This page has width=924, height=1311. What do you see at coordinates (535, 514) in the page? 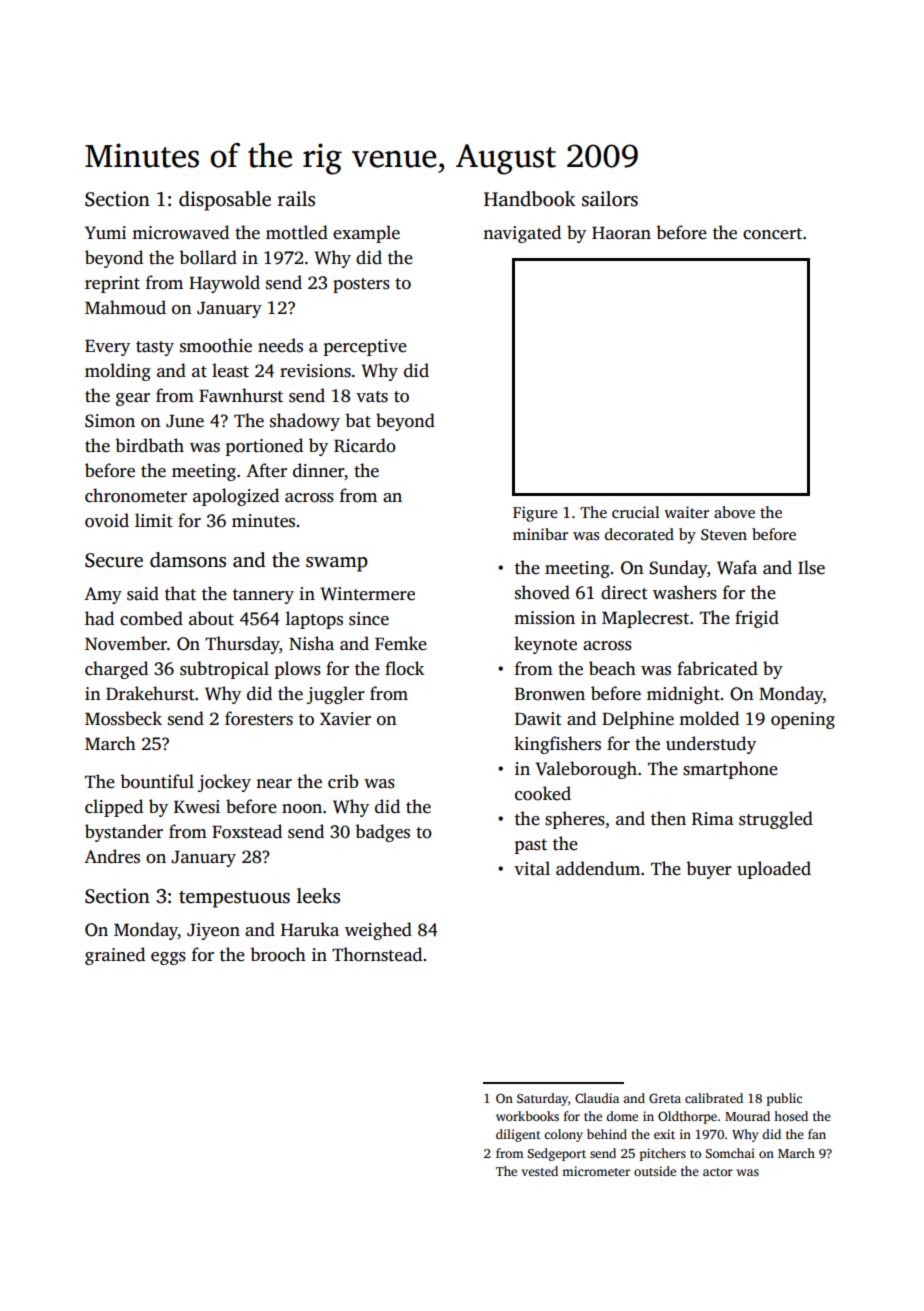
I see `Figure` at bounding box center [535, 514].
